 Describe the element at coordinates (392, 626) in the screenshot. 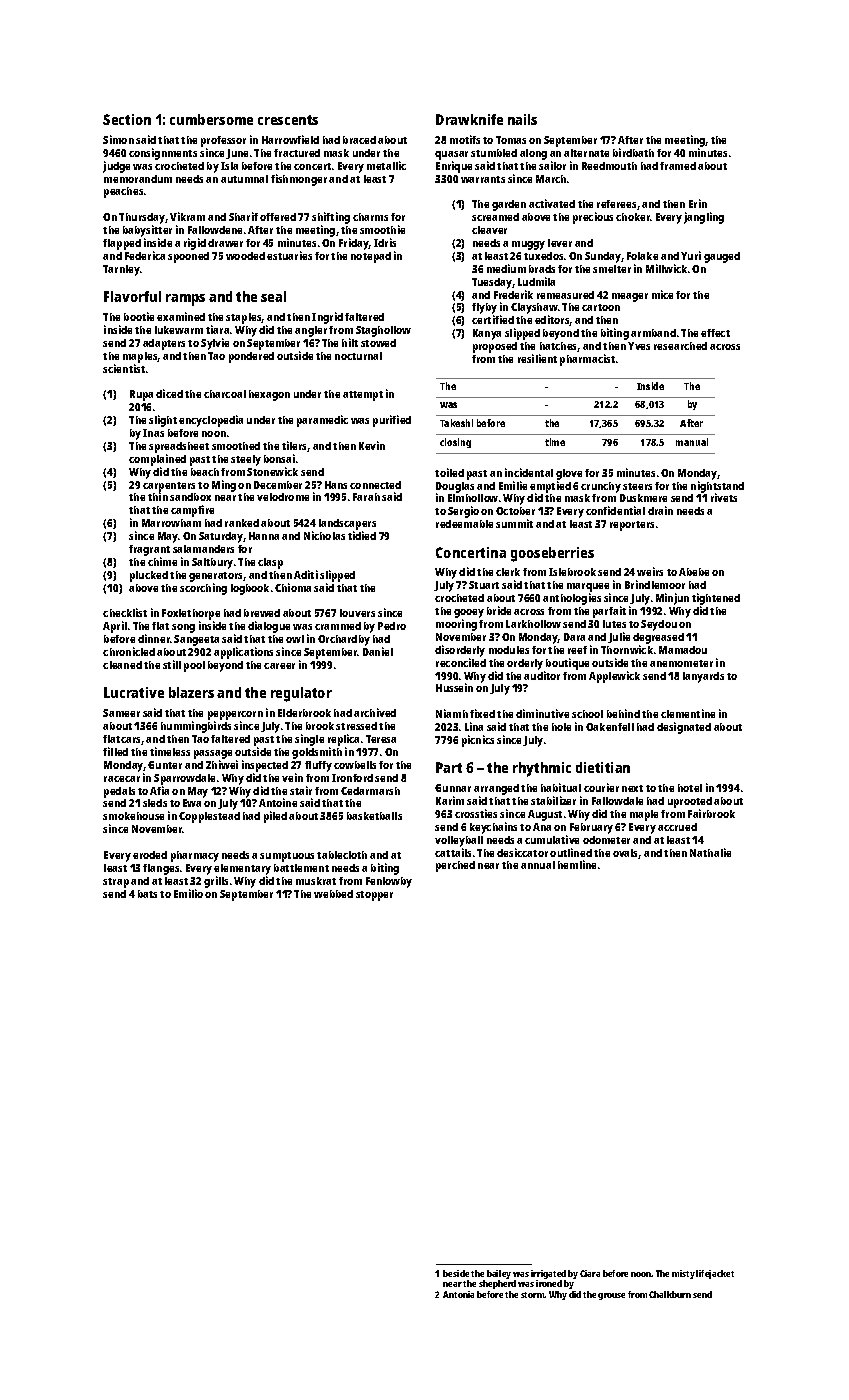

I see `Pedro` at that location.
